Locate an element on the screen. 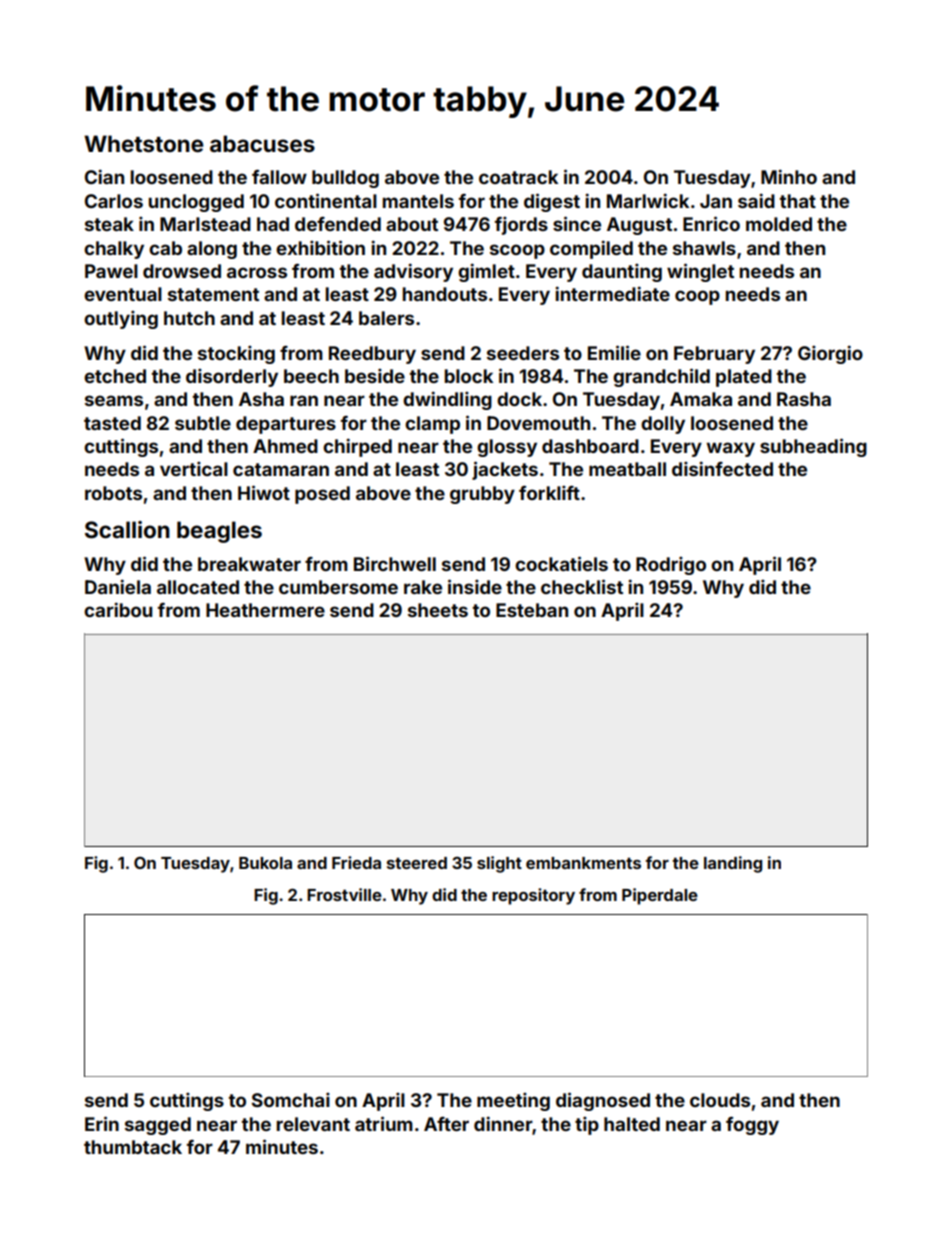 This screenshot has width=952, height=1233. Bukola is located at coordinates (265, 863).
